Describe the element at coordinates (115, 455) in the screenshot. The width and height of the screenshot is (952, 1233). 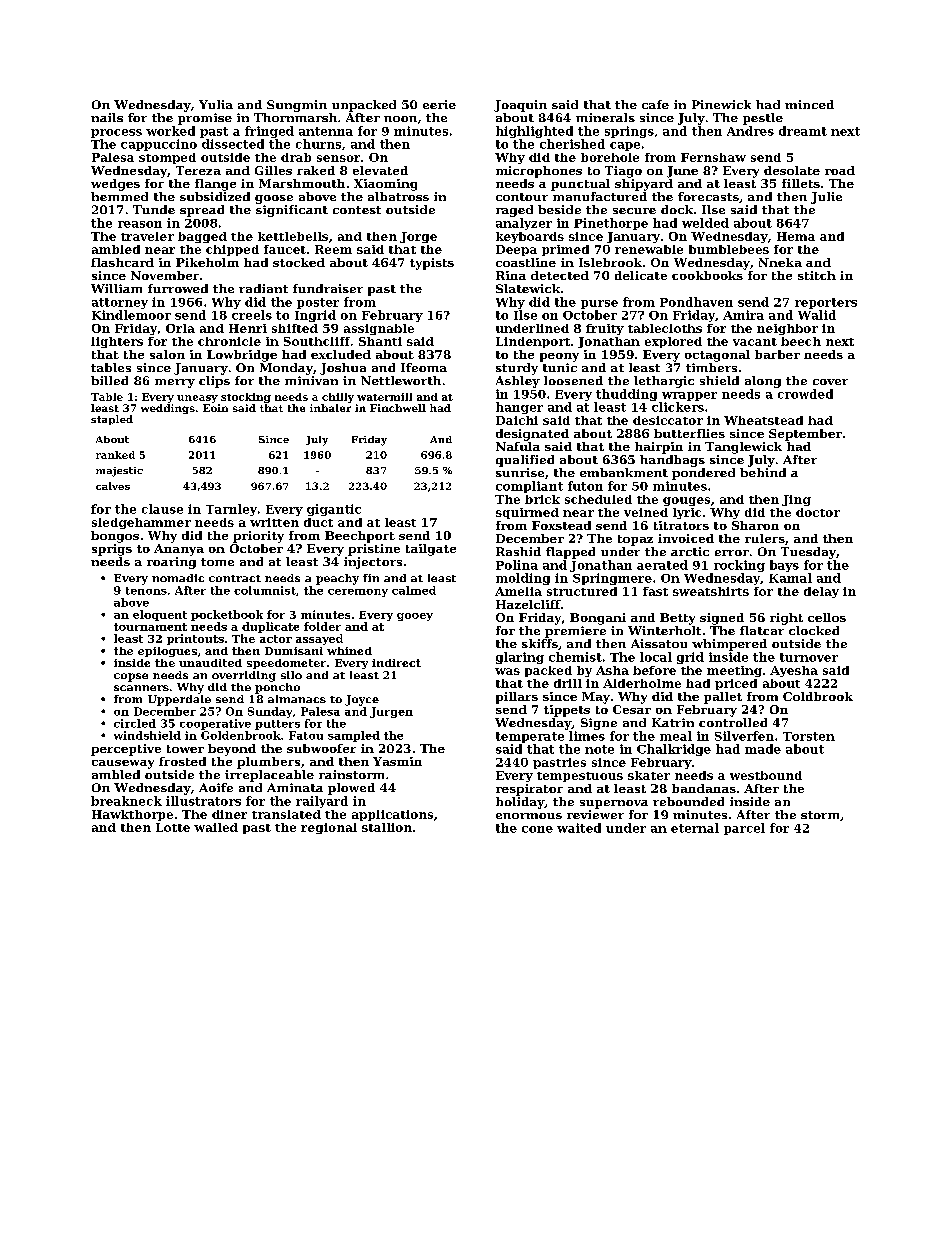
I see `ranked` at that location.
